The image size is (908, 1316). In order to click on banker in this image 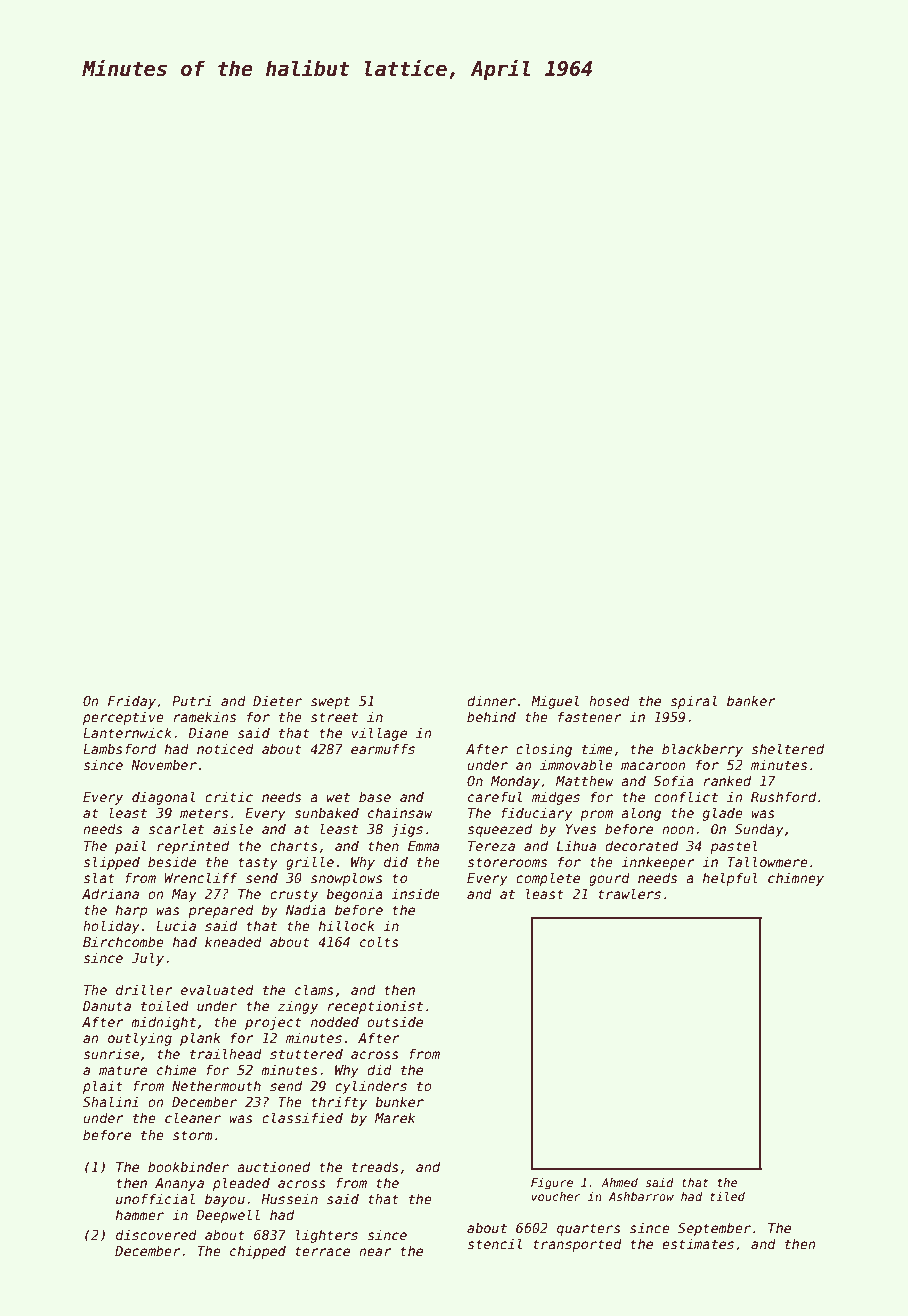, I will do `click(751, 700)`.
